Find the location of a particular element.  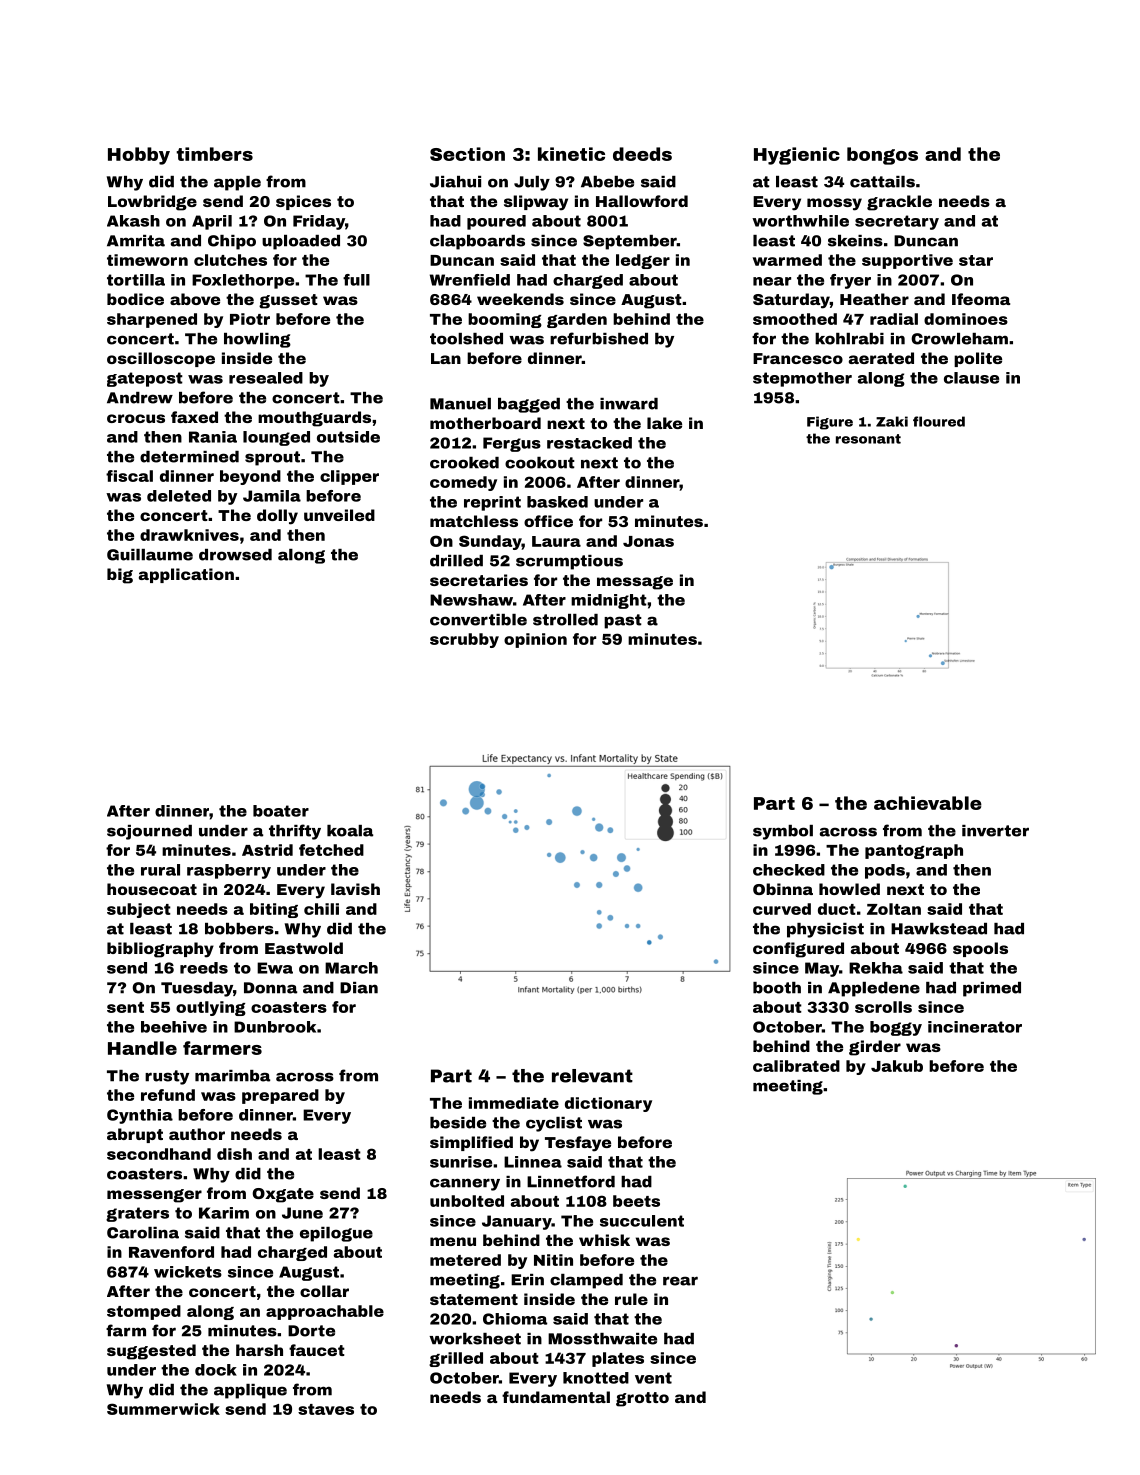

grotto is located at coordinates (642, 1399).
